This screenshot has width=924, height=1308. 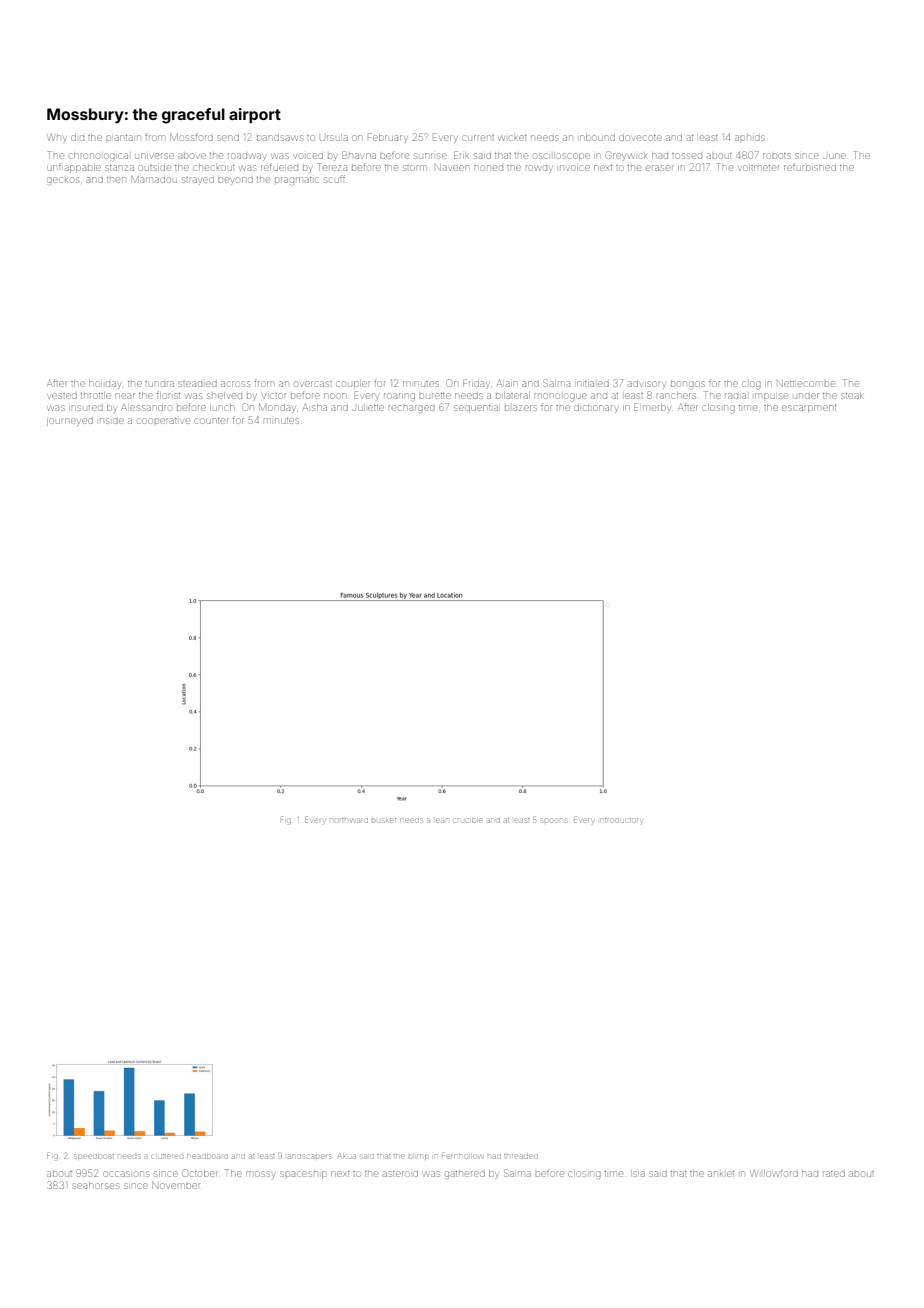 What do you see at coordinates (465, 1175) in the screenshot?
I see `gathered` at bounding box center [465, 1175].
